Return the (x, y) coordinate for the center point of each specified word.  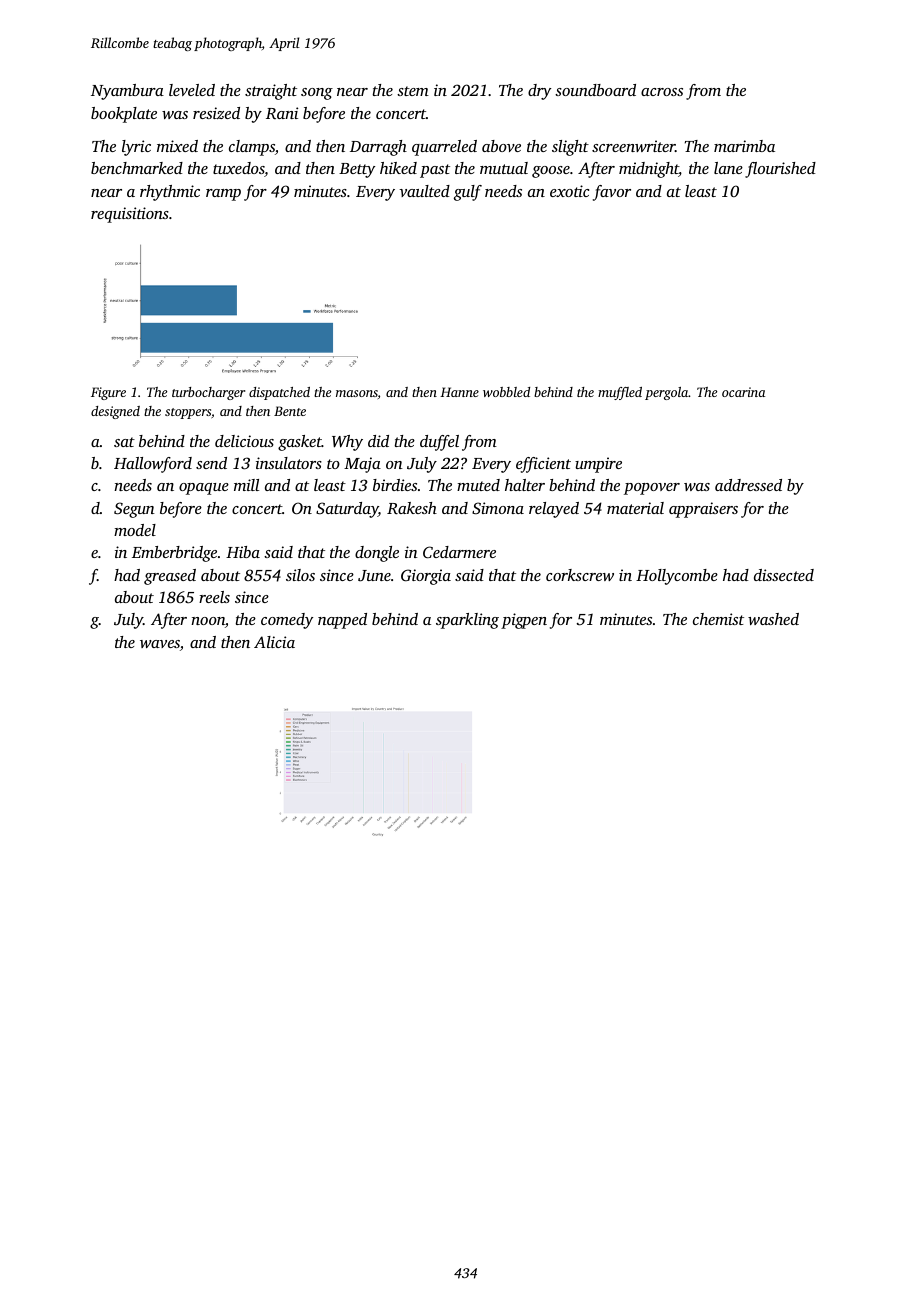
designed (115, 412)
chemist (718, 619)
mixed (177, 146)
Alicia (274, 642)
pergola (667, 393)
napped (342, 621)
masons (357, 393)
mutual (504, 168)
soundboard (595, 90)
